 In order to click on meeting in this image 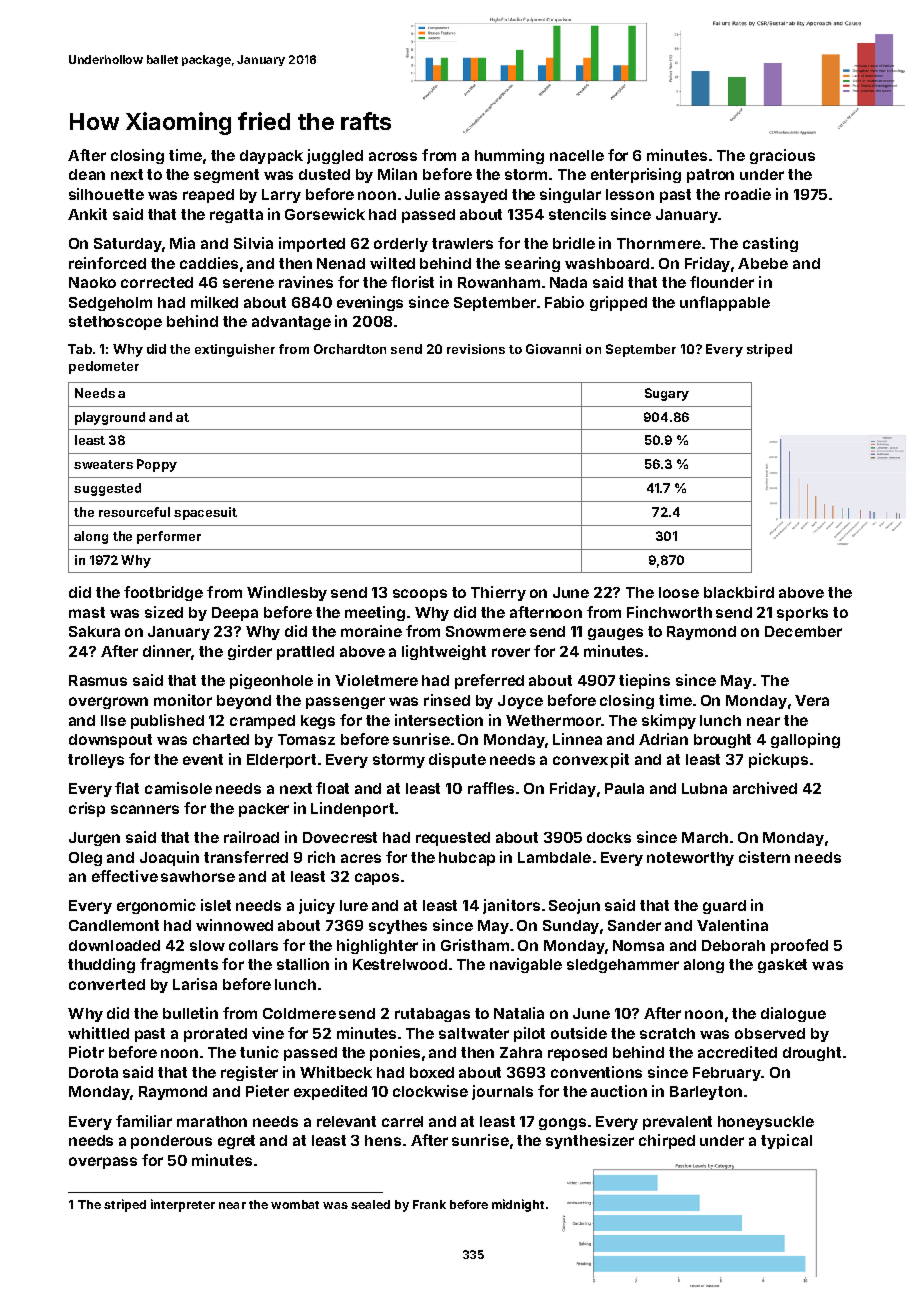, I will do `click(375, 613)`.
